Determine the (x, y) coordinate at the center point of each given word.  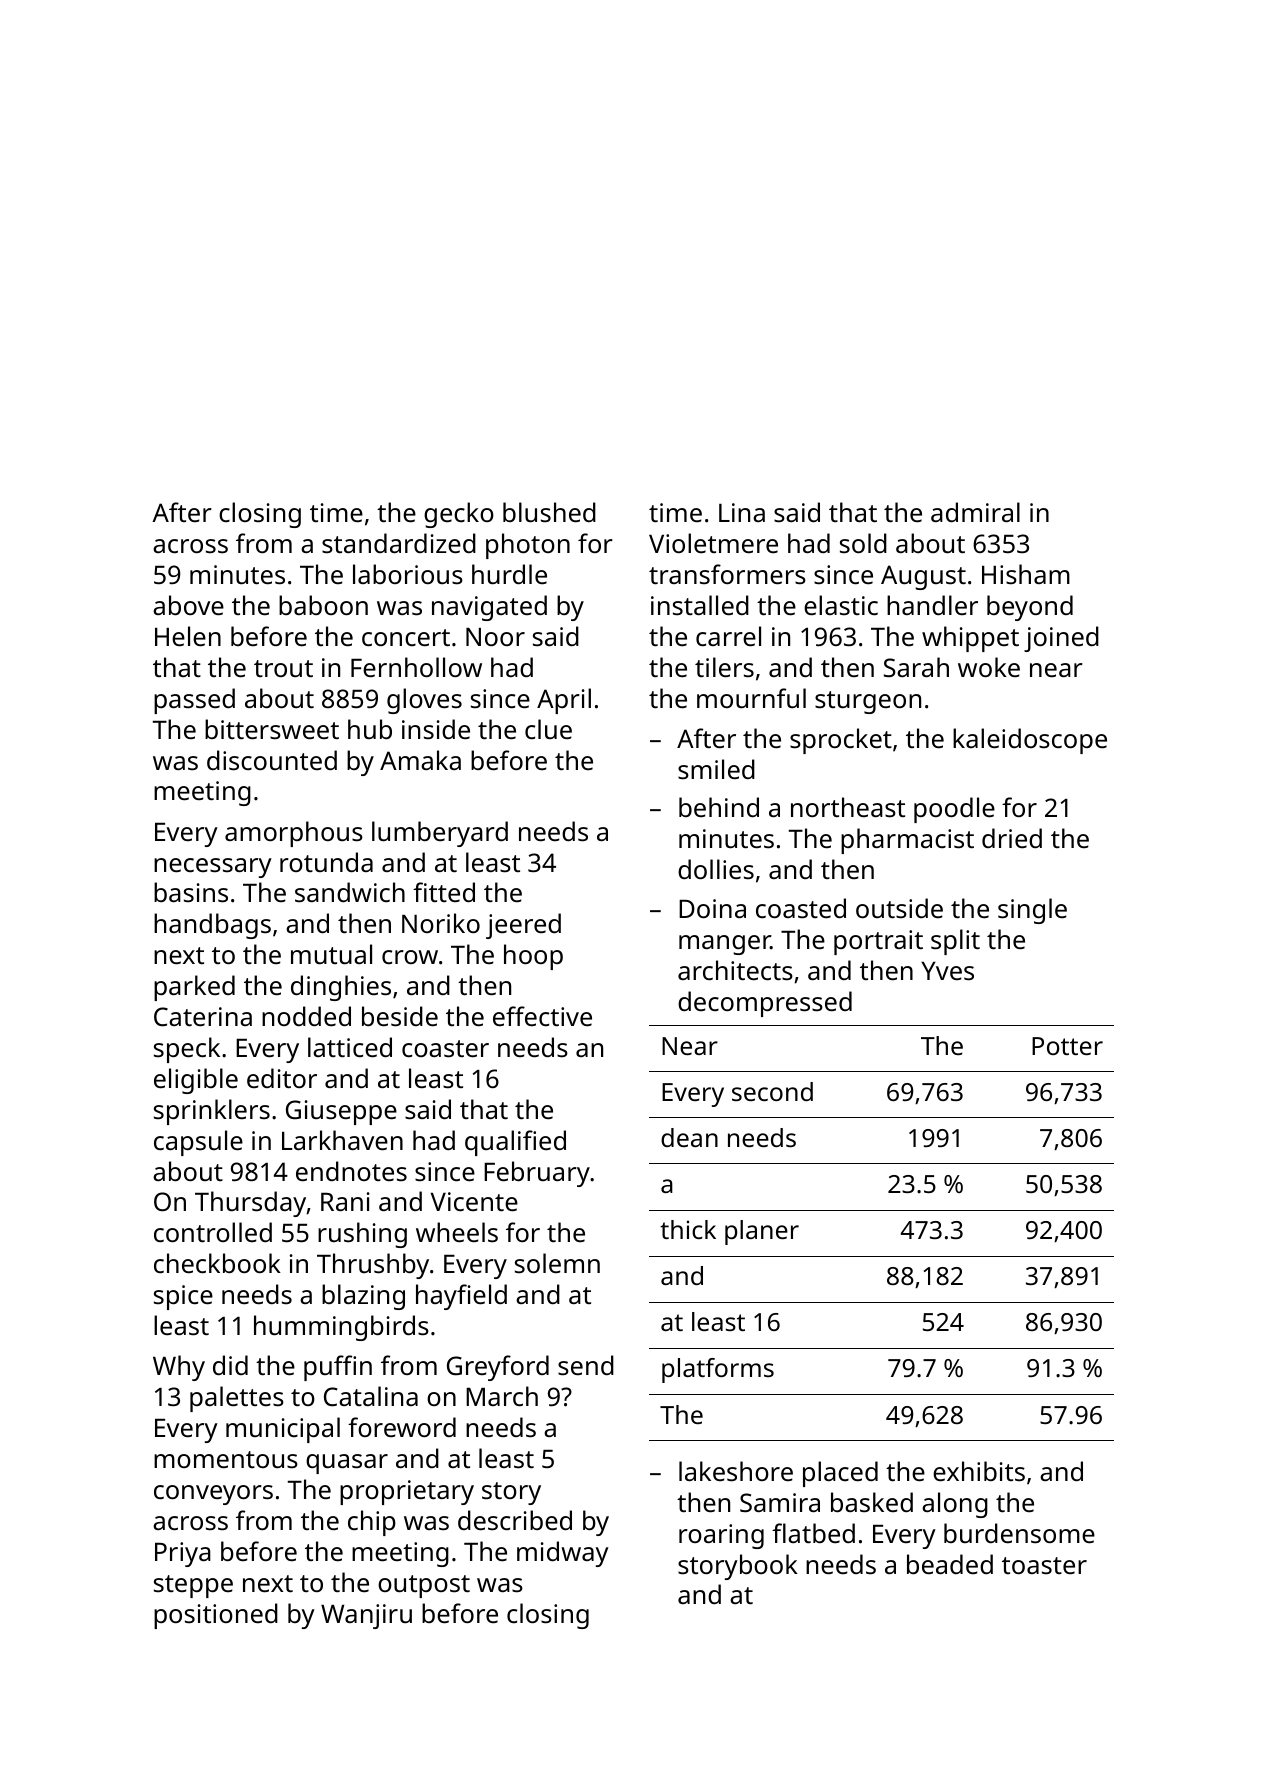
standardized (399, 543)
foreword (402, 1427)
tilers (724, 667)
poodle (954, 810)
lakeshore (736, 1471)
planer (762, 1232)
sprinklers (212, 1112)
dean (689, 1137)
